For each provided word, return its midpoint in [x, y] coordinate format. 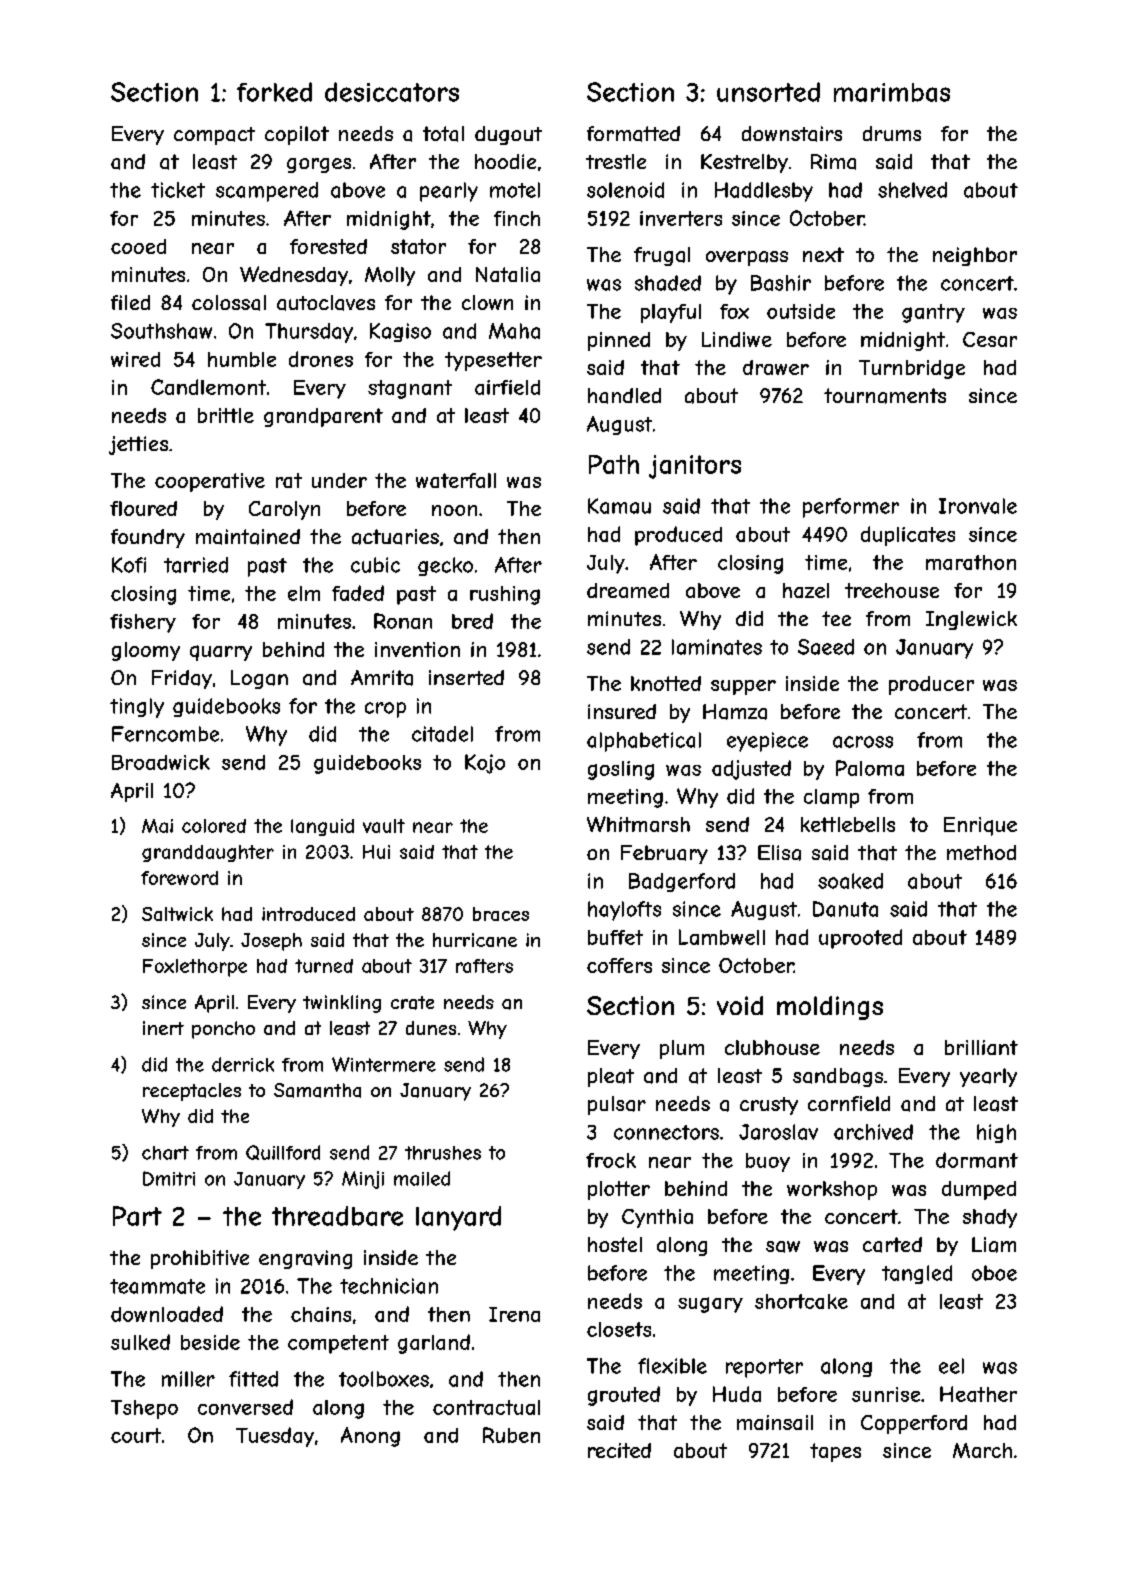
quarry [221, 653]
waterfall [456, 480]
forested [328, 246]
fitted [253, 1379]
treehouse [892, 590]
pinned [619, 341]
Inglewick [971, 620]
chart [165, 1153]
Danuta [845, 909]
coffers [619, 965]
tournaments [885, 396]
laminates [717, 647]
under [339, 480]
